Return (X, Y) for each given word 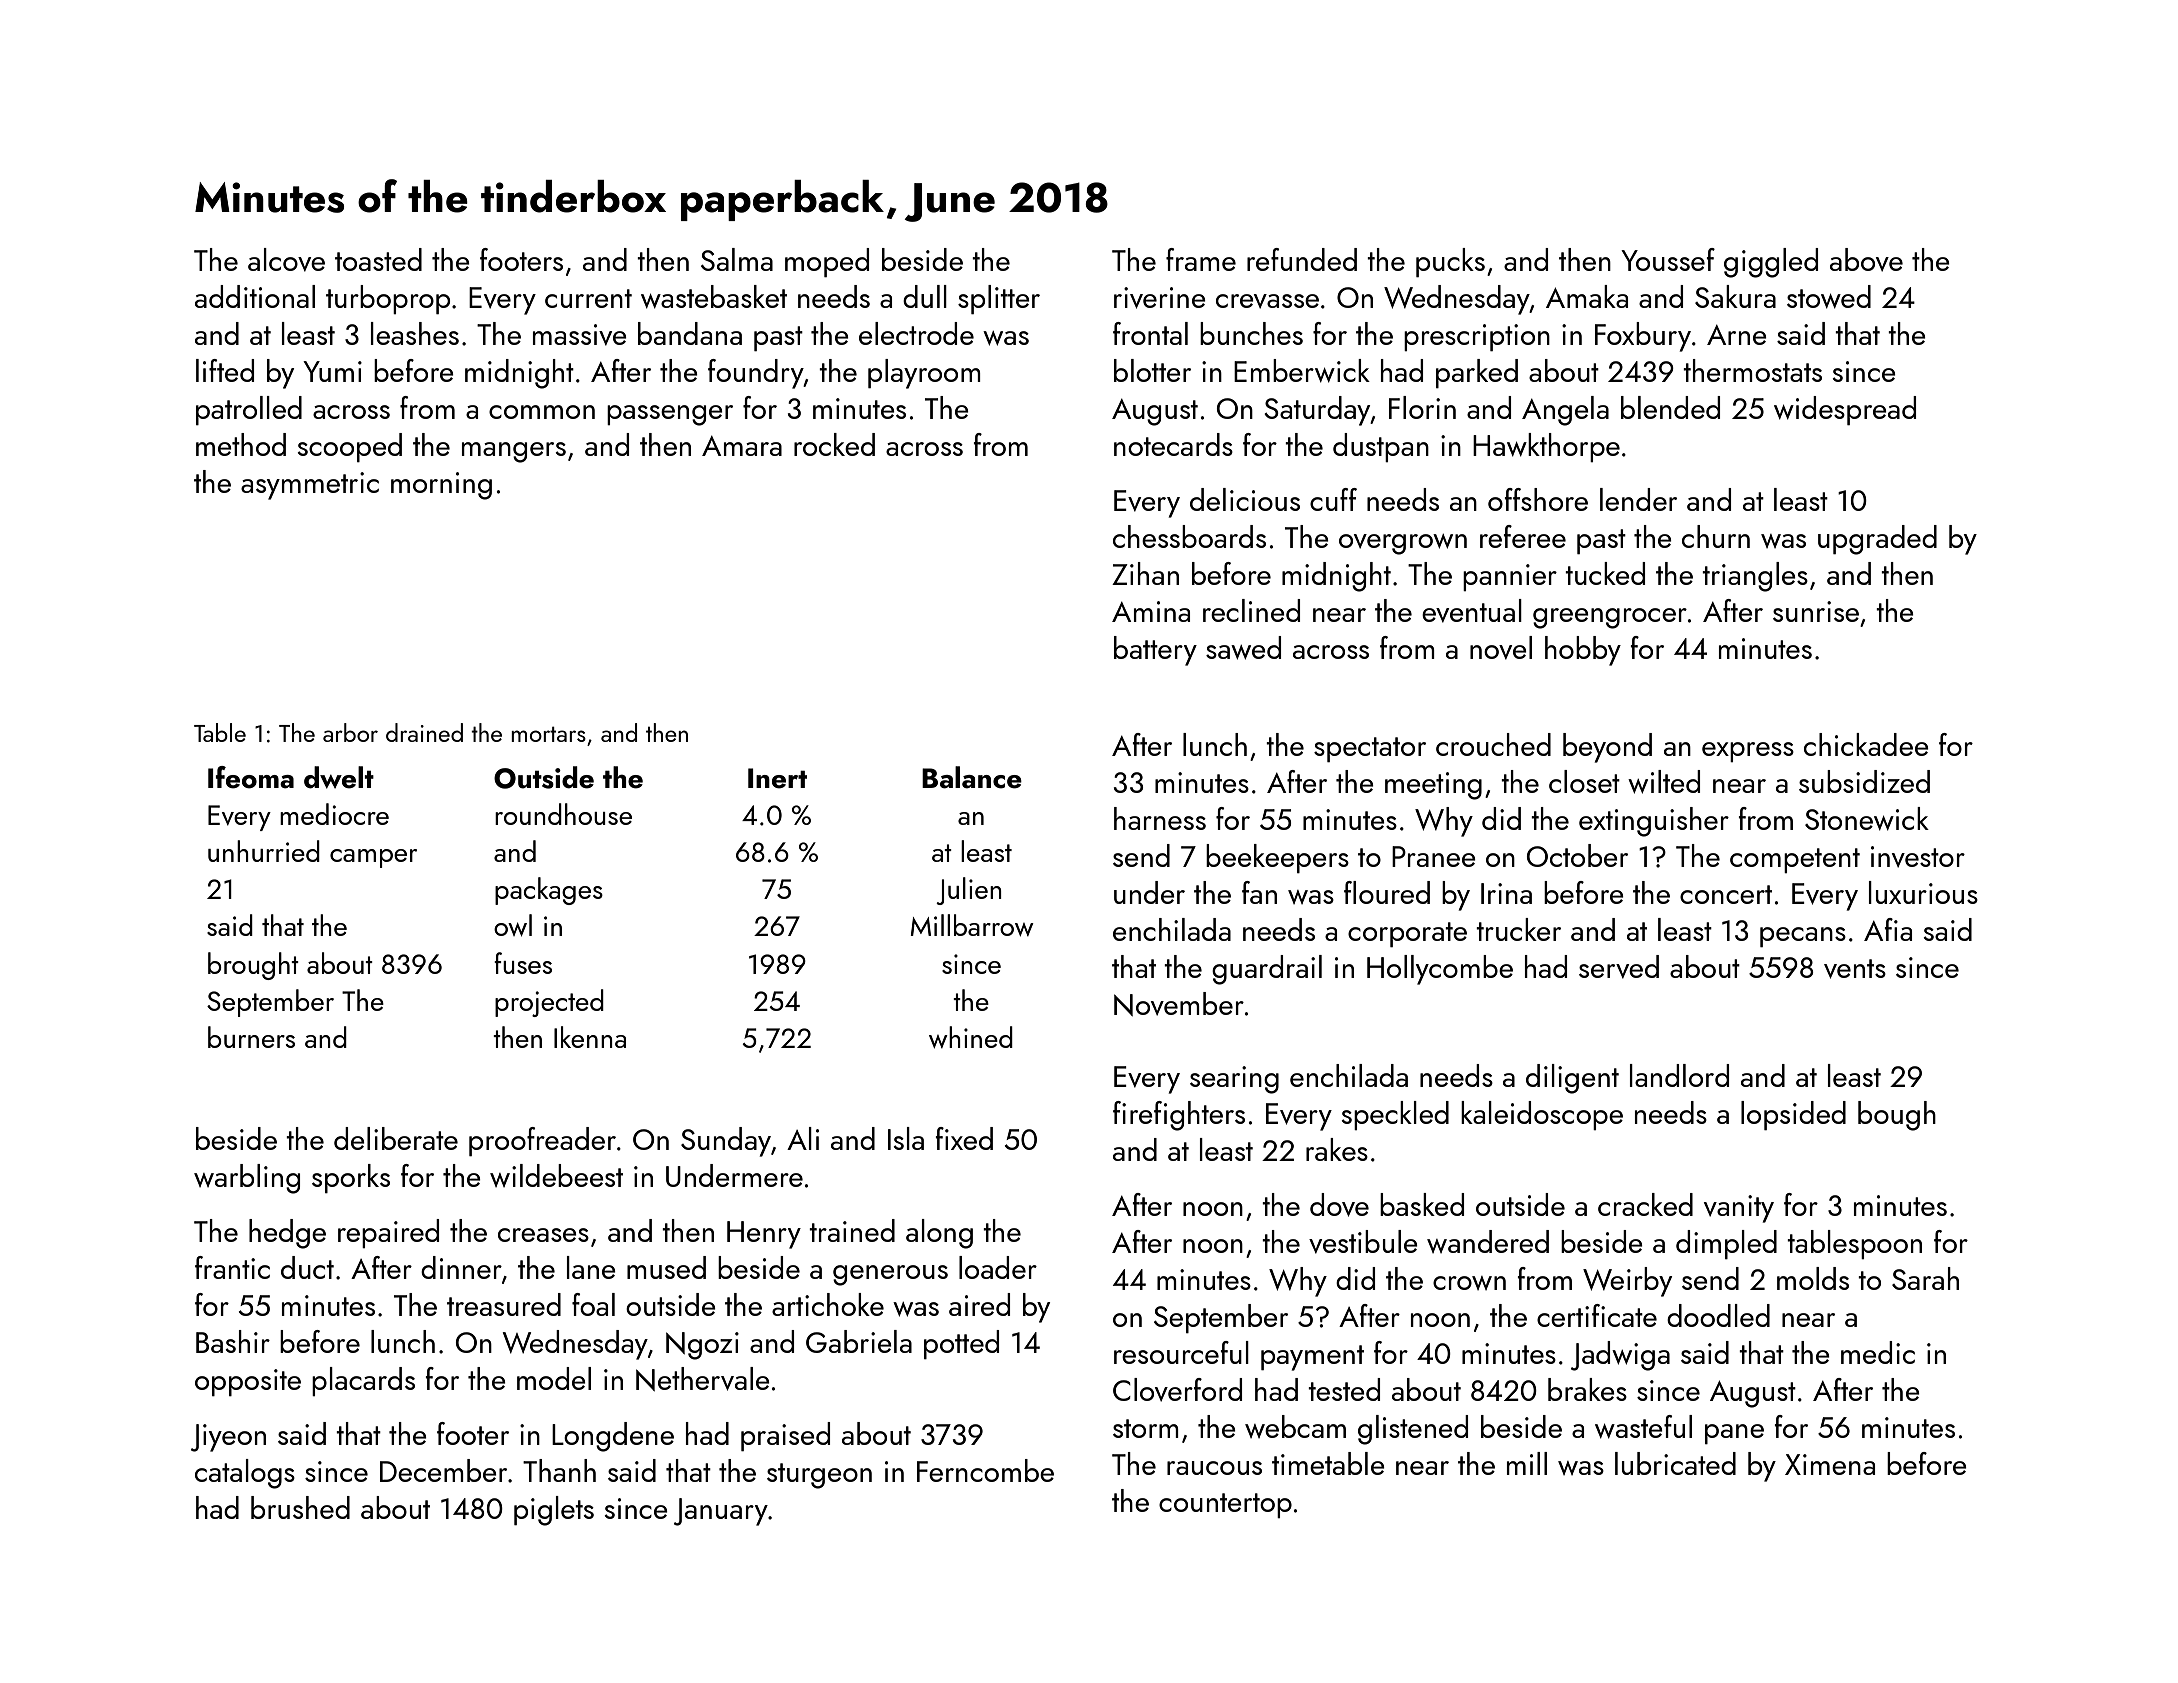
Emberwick (1302, 371)
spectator (1370, 749)
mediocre (334, 814)
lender (1638, 499)
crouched (1493, 744)
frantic (232, 1267)
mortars (548, 734)
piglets (554, 1511)
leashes (415, 333)
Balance (972, 777)
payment (1312, 1358)
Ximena (1830, 1464)
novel (1501, 648)
